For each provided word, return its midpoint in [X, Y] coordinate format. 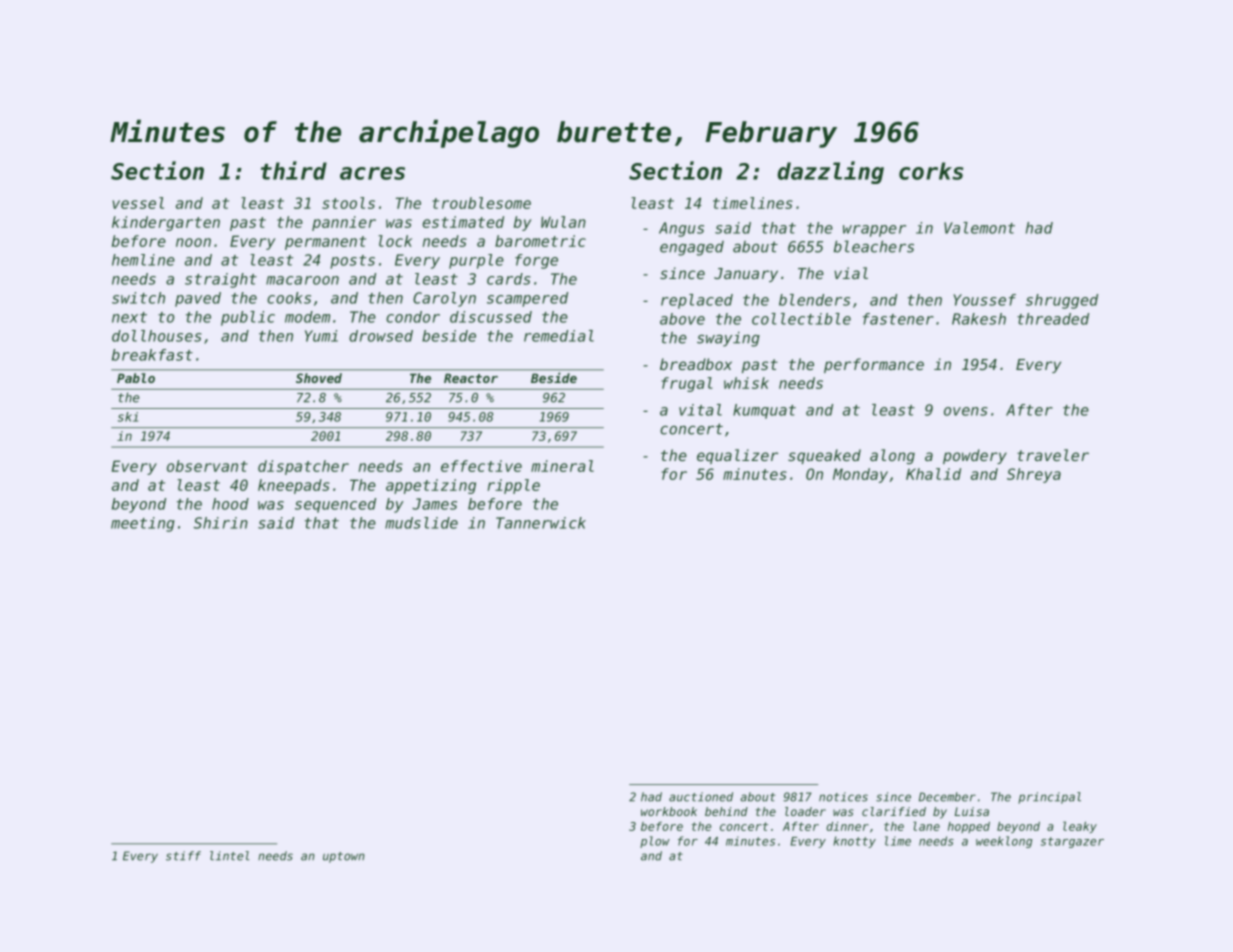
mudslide [421, 523]
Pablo [136, 378]
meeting [143, 524]
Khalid [933, 474]
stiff [183, 856]
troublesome [481, 203]
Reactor [471, 378]
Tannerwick [541, 523]
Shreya [1034, 475]
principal [1049, 798]
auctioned [701, 797]
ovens [966, 411]
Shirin [221, 523]
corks [931, 171]
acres [372, 173]
